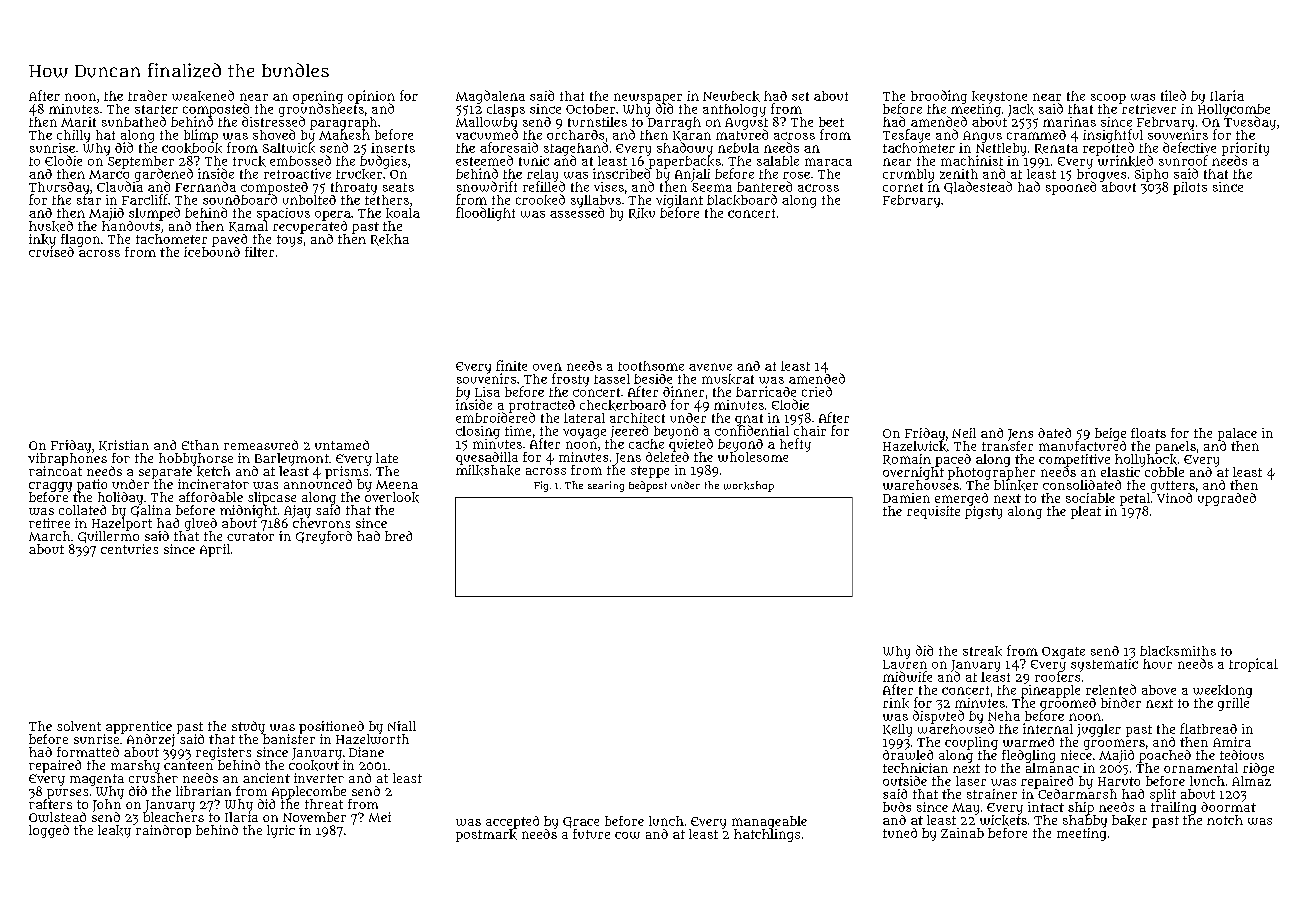 The height and width of the screenshot is (924, 1308). I want to click on finite, so click(511, 365).
